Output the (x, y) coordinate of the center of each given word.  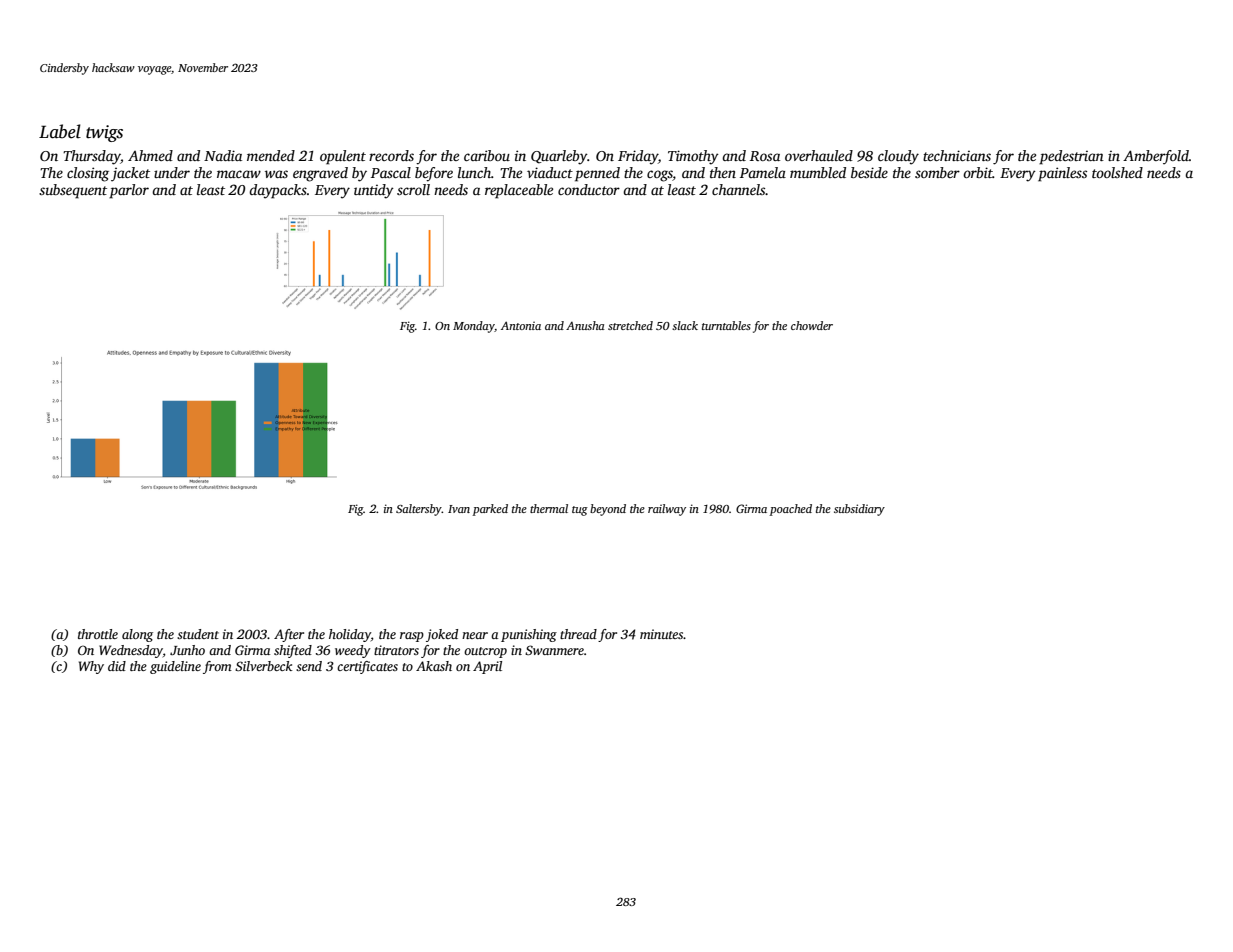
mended (271, 155)
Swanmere (554, 650)
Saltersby (419, 510)
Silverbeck (264, 666)
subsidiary (859, 510)
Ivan (459, 509)
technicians (957, 155)
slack (685, 325)
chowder (812, 325)
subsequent (73, 191)
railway (667, 510)
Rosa (765, 156)
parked (490, 510)
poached (790, 510)
